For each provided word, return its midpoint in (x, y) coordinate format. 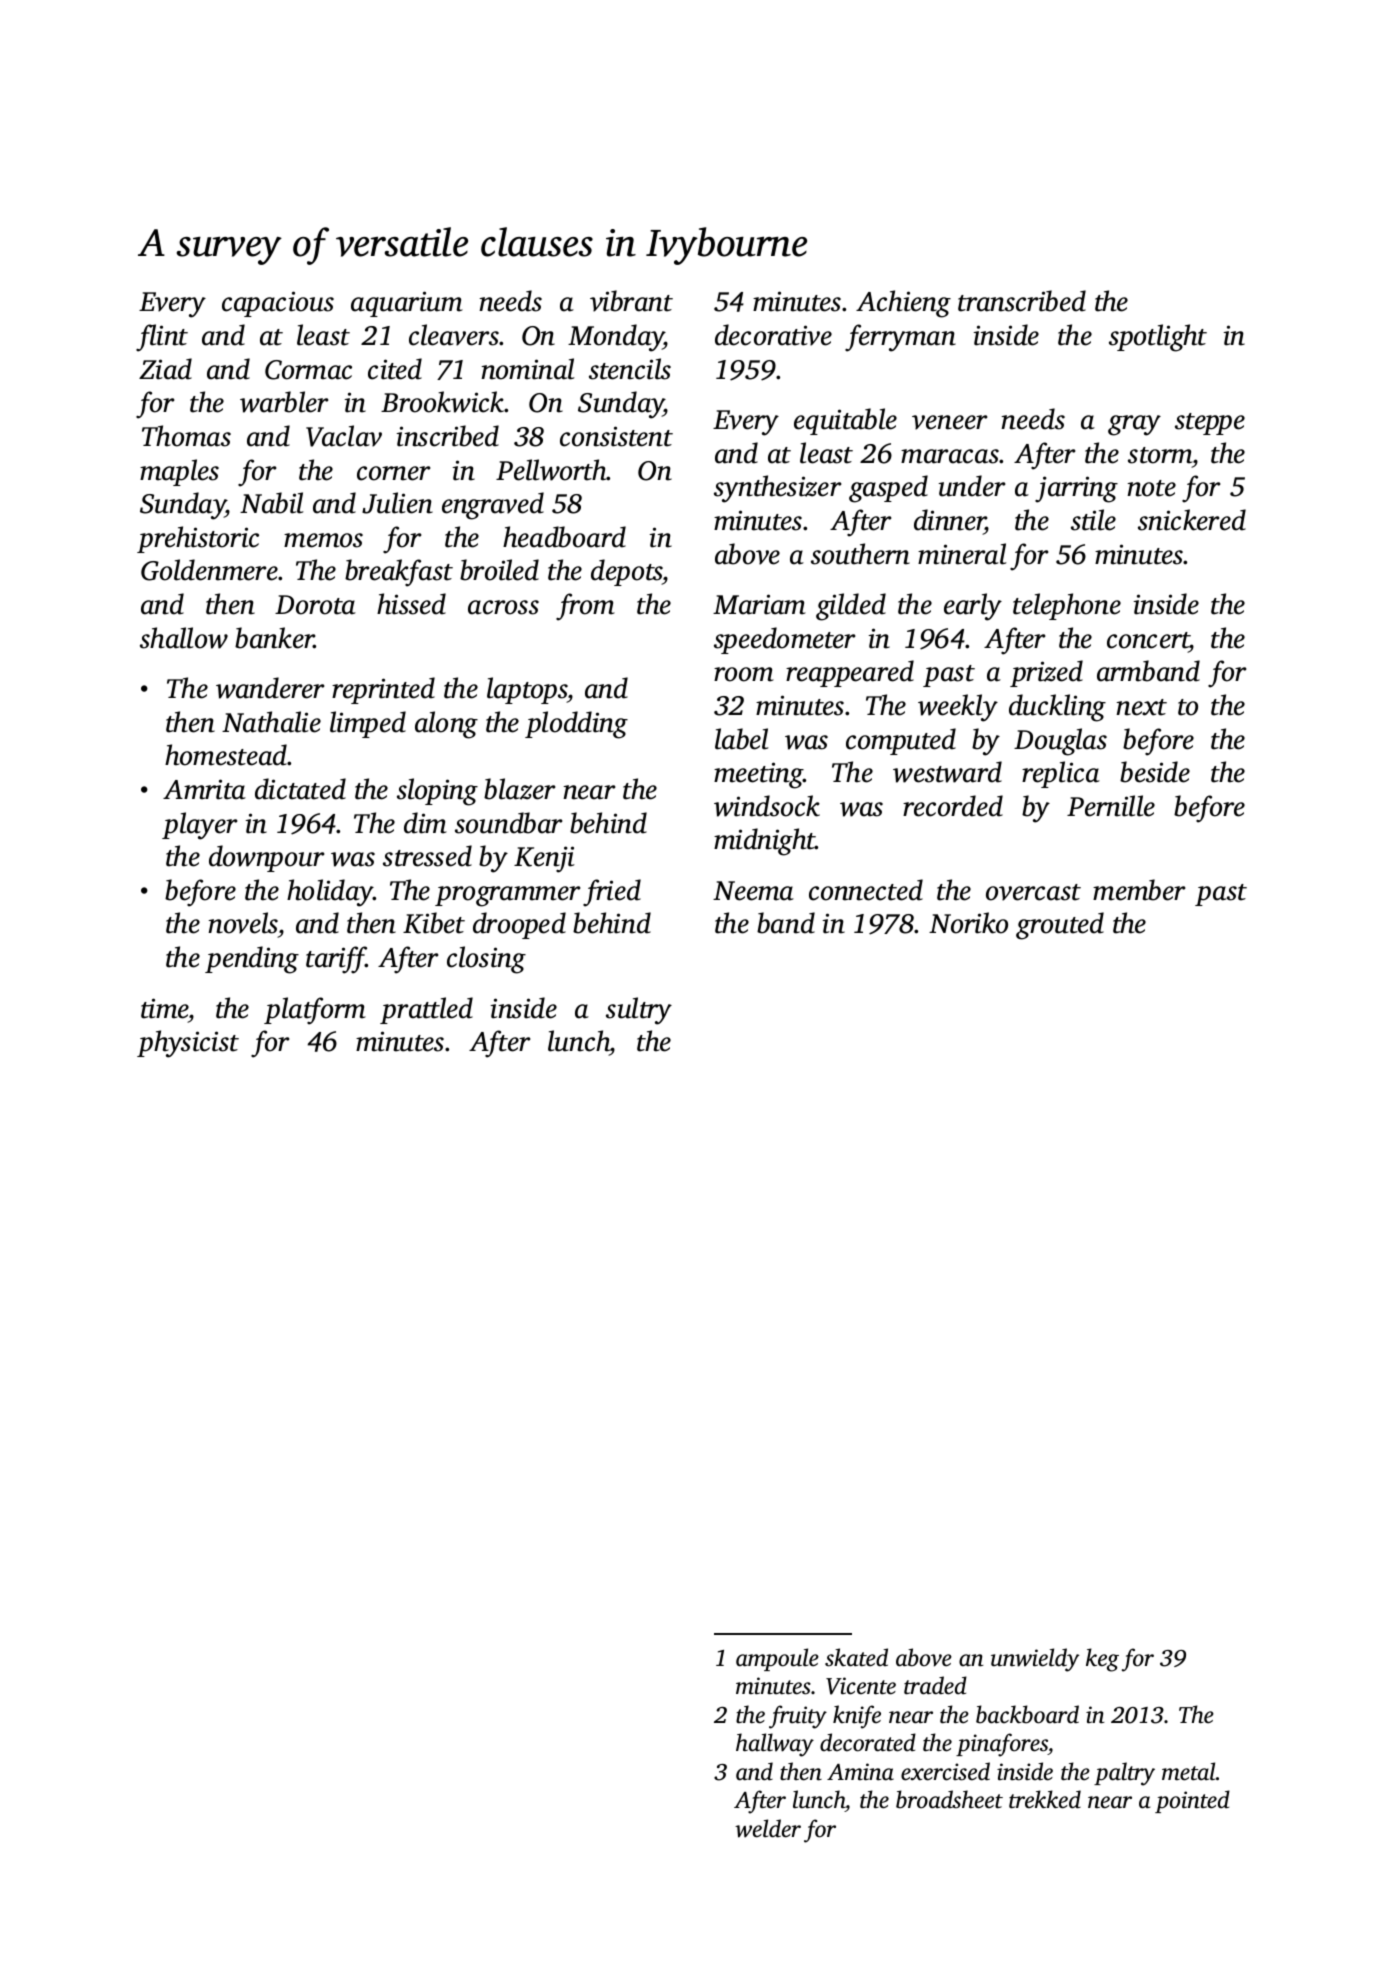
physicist (188, 1044)
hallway (775, 1745)
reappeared (850, 673)
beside (1155, 772)
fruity (798, 1717)
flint (162, 338)
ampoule (777, 1659)
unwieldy (1035, 1660)
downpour (266, 858)
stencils (630, 369)
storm (1160, 455)
